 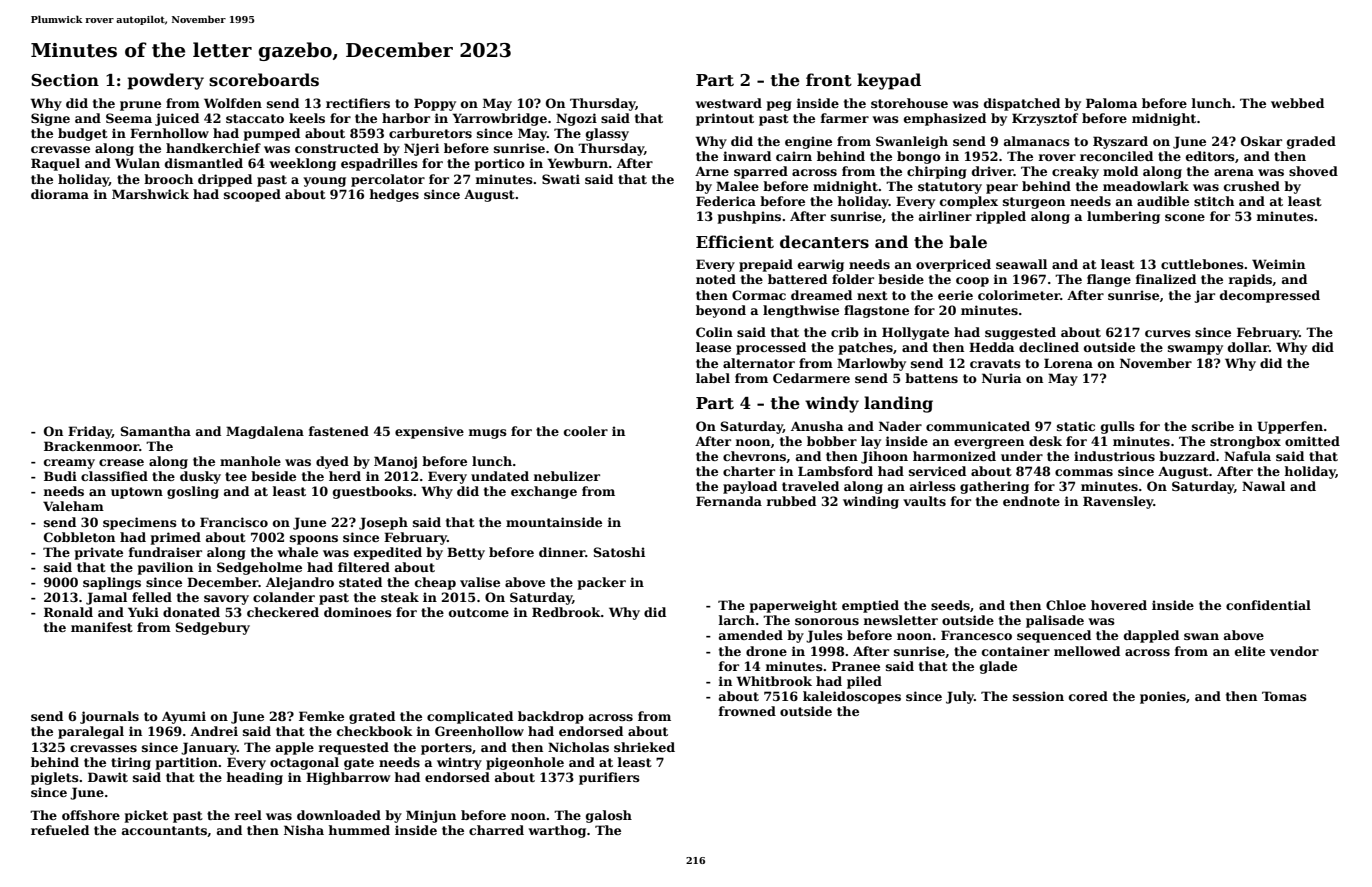 What do you see at coordinates (60, 194) in the page?
I see `diorama` at bounding box center [60, 194].
